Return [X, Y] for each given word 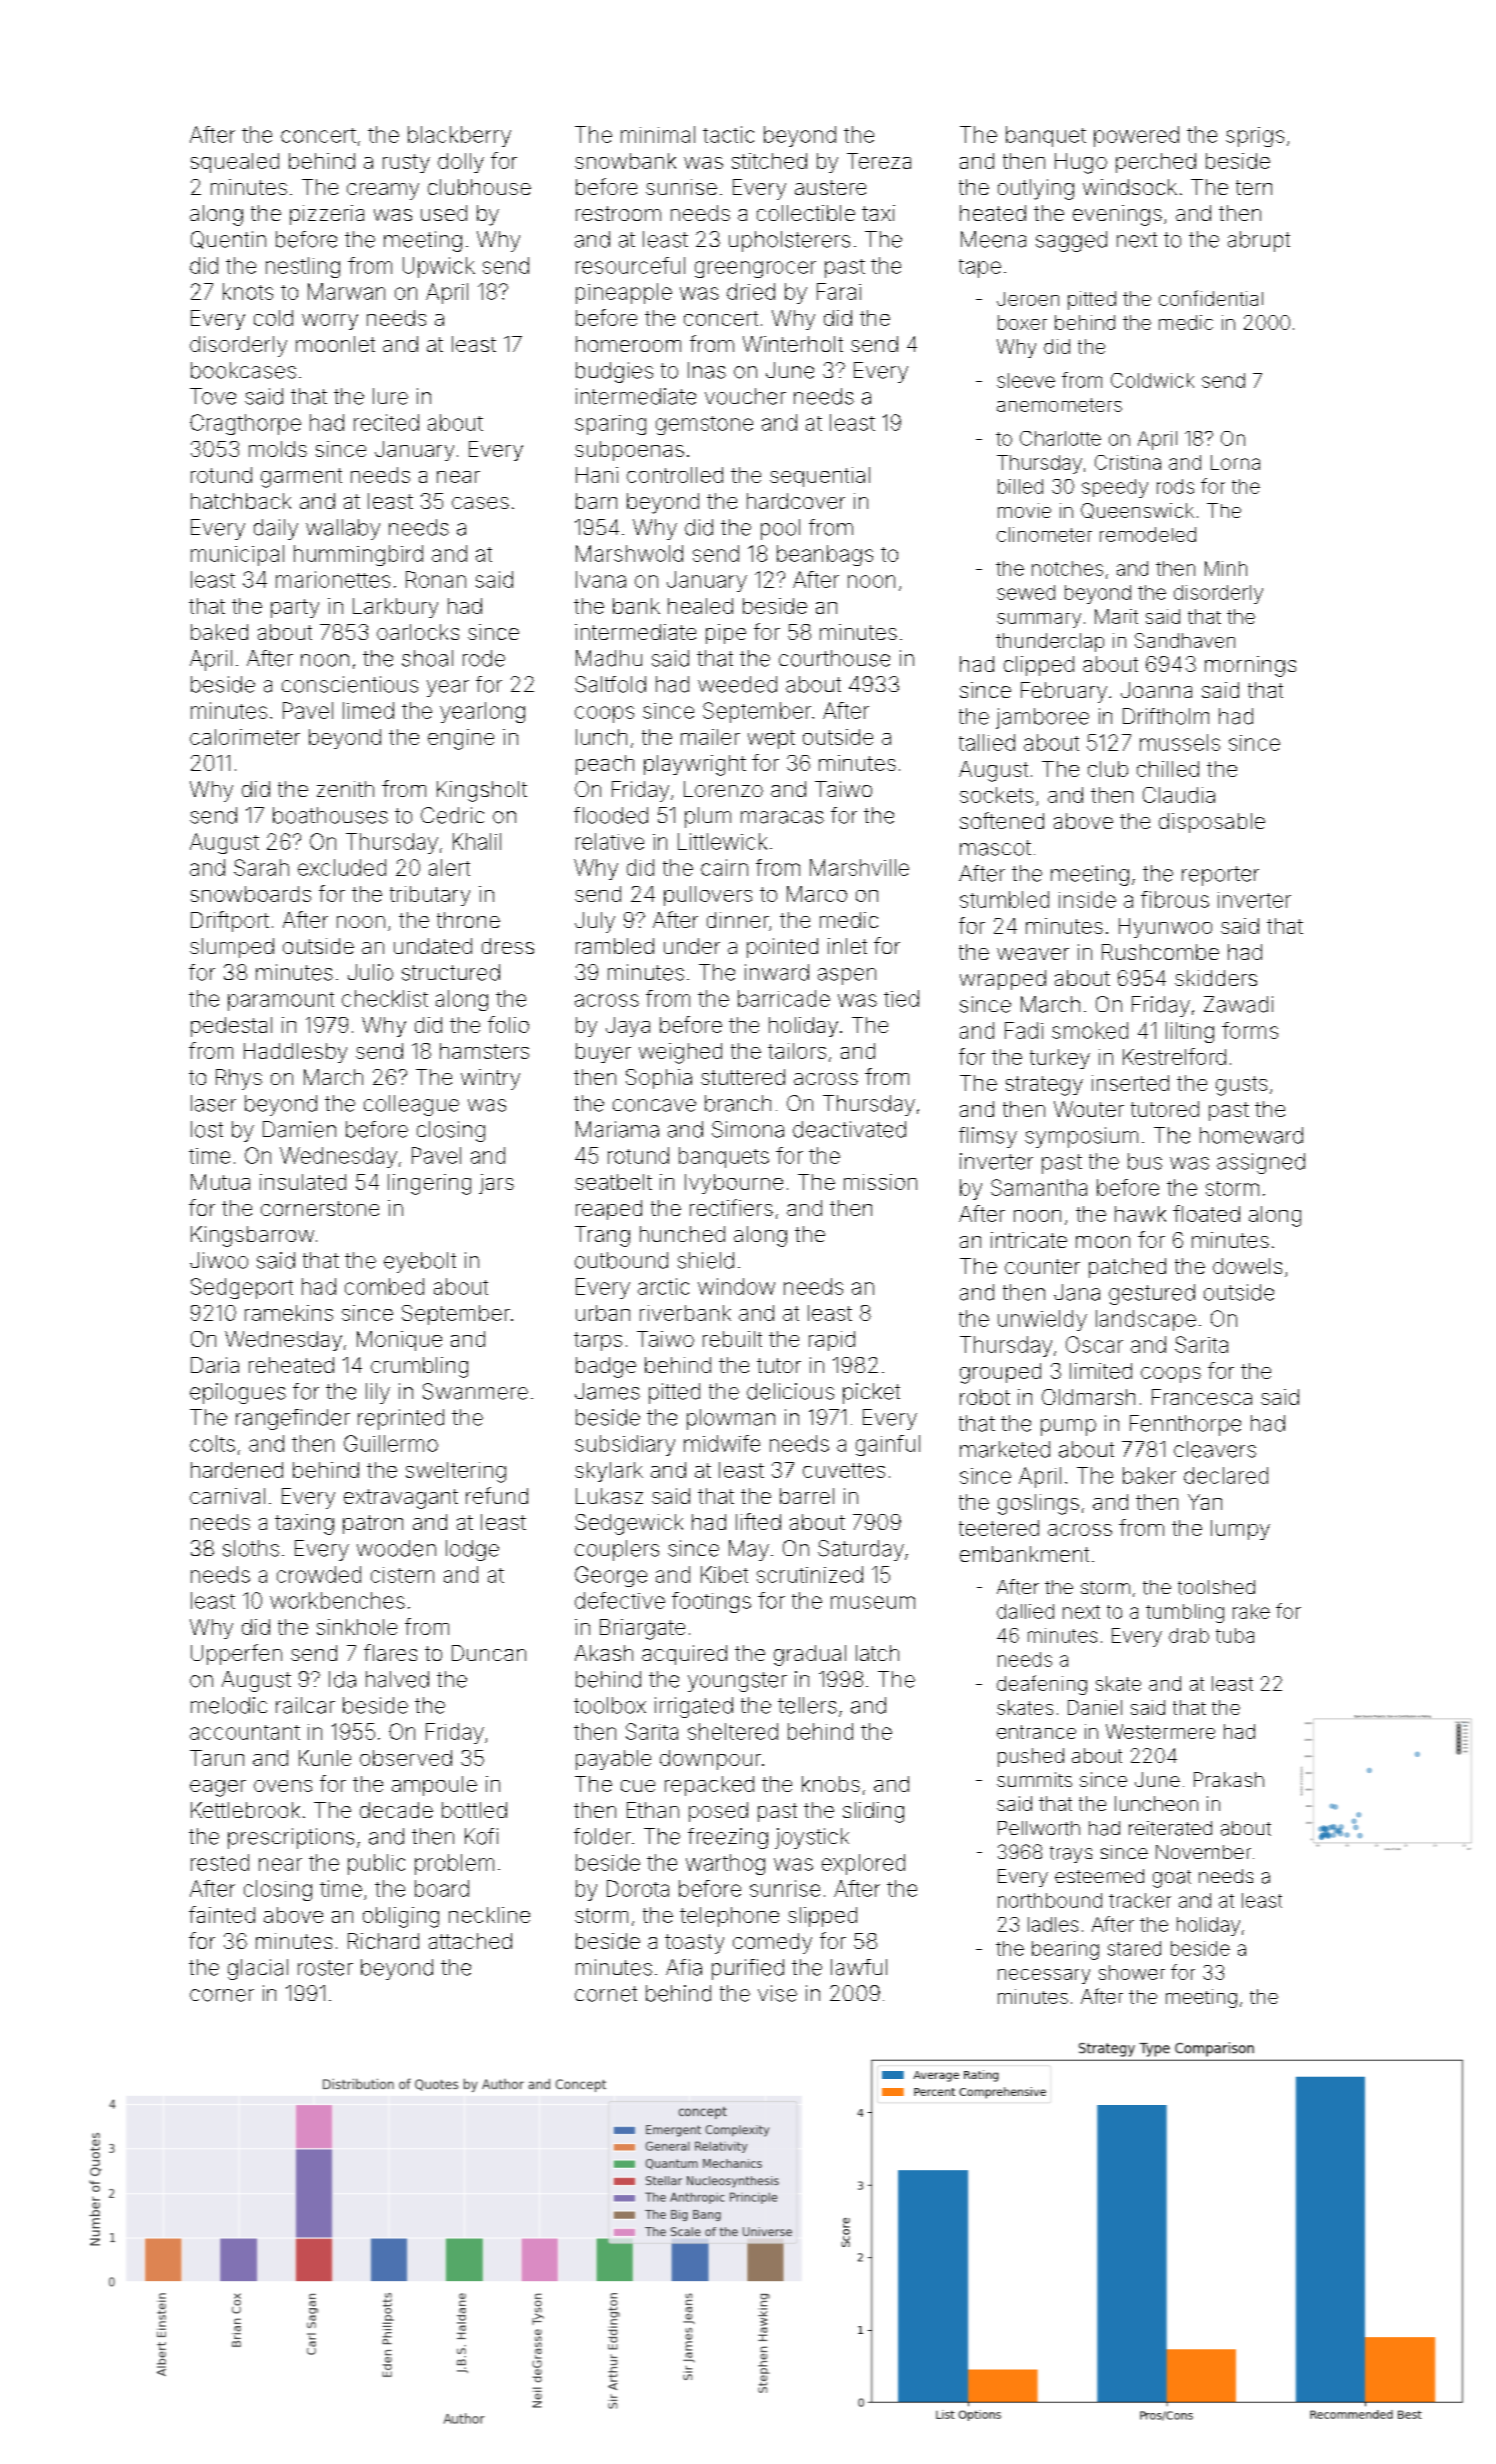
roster [325, 1968]
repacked [709, 1786]
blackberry [459, 136]
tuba [1235, 1635]
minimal [658, 134]
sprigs [1255, 137]
